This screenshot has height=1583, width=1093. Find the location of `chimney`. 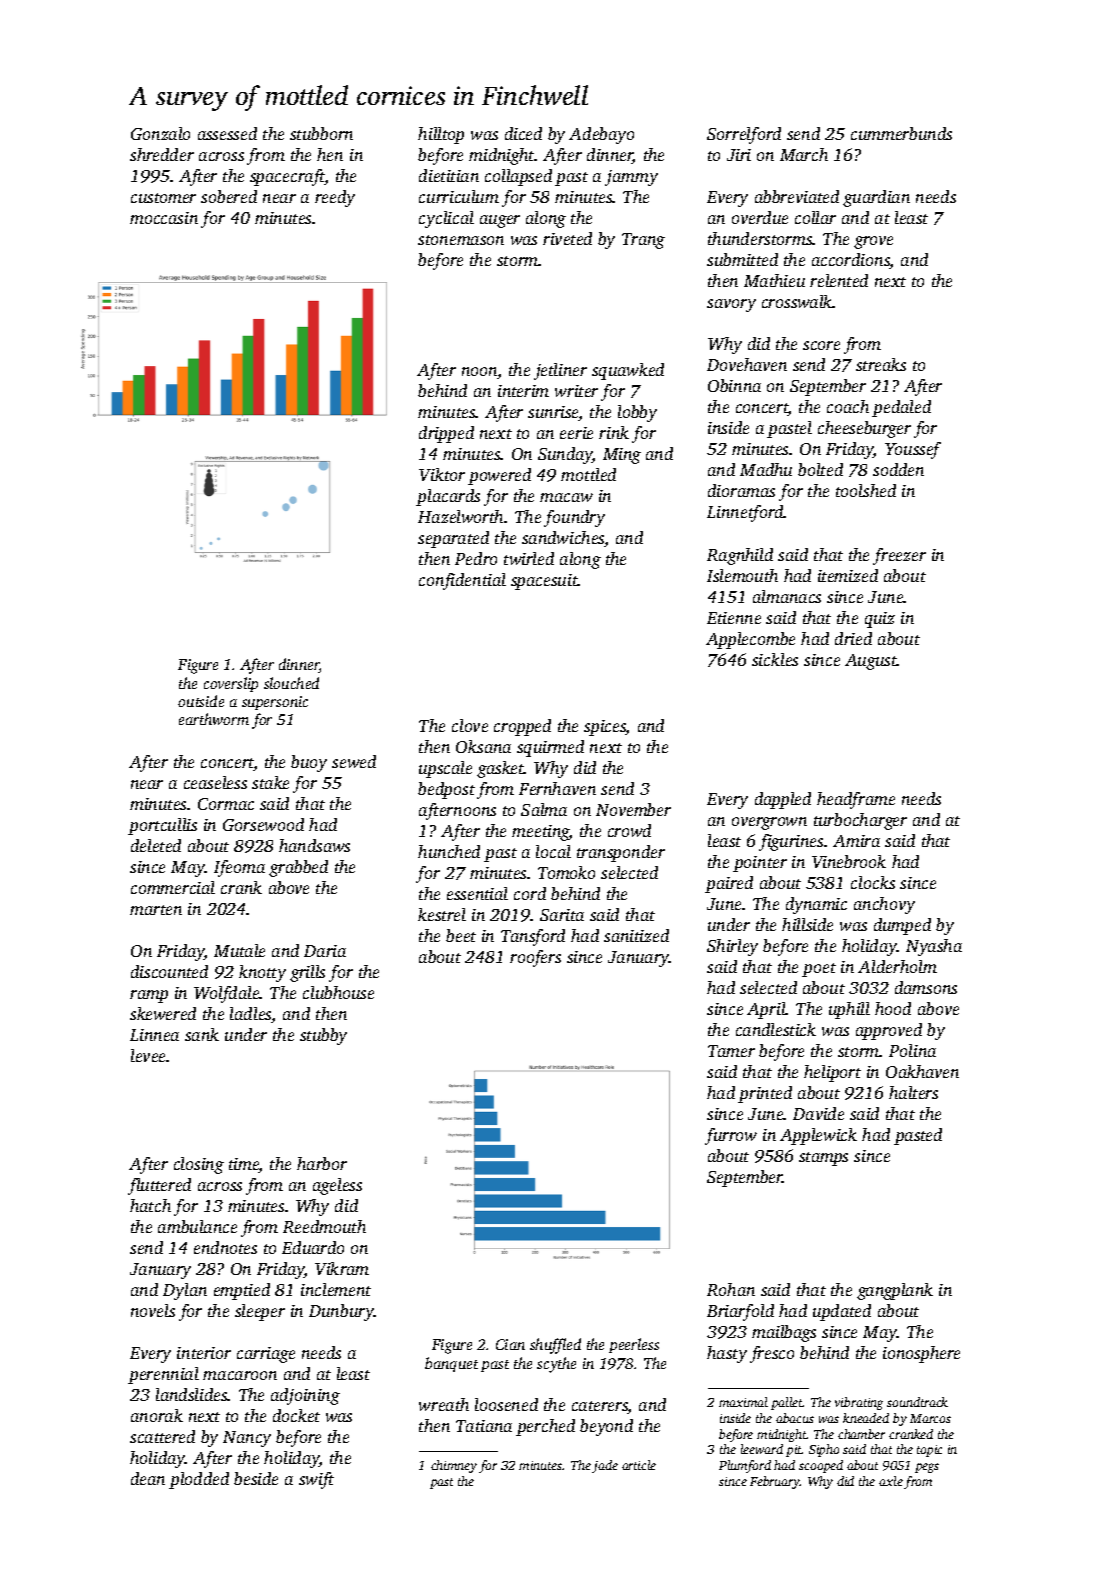

chimney is located at coordinates (454, 1466).
